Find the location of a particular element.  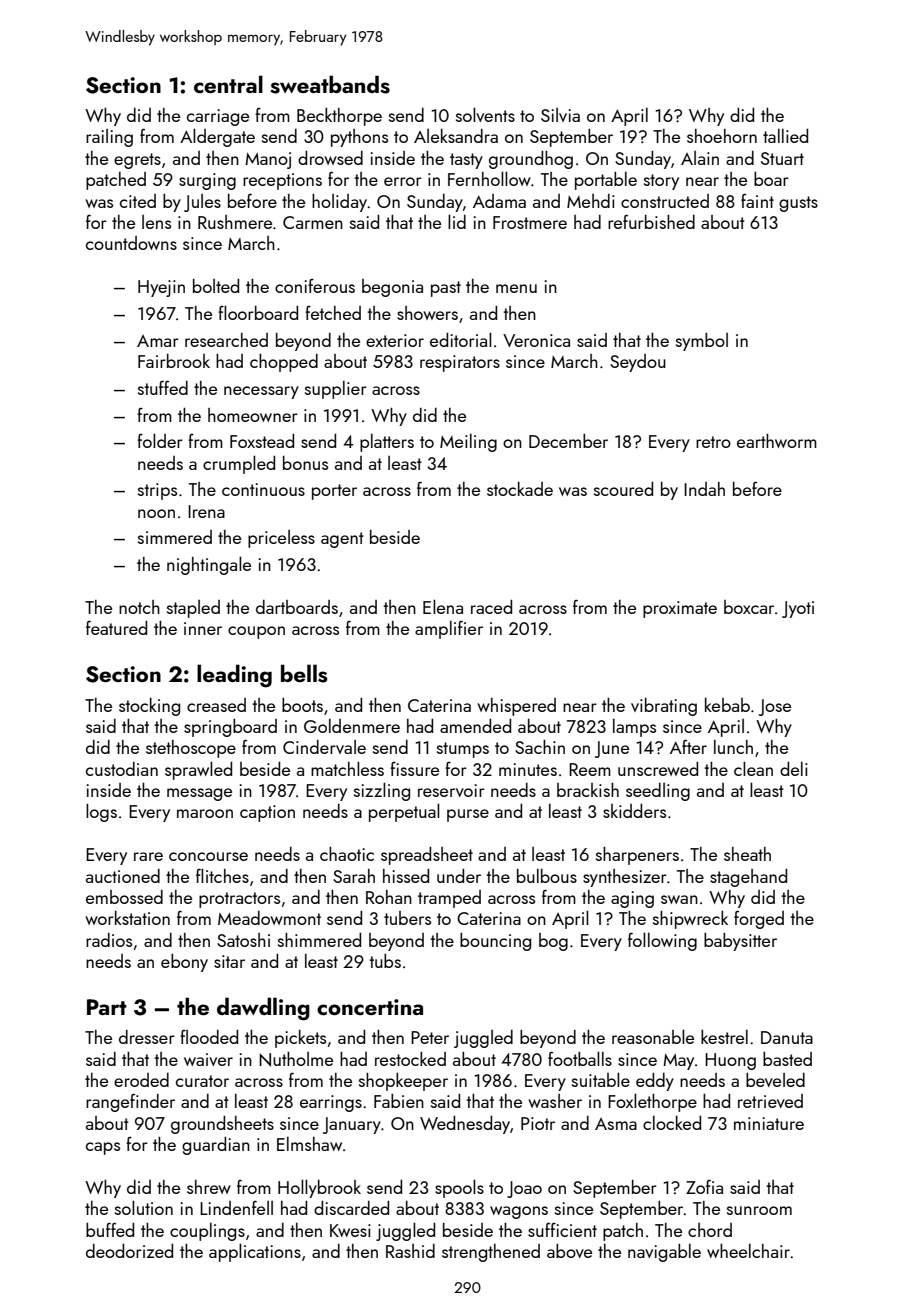

Silvia is located at coordinates (560, 115).
